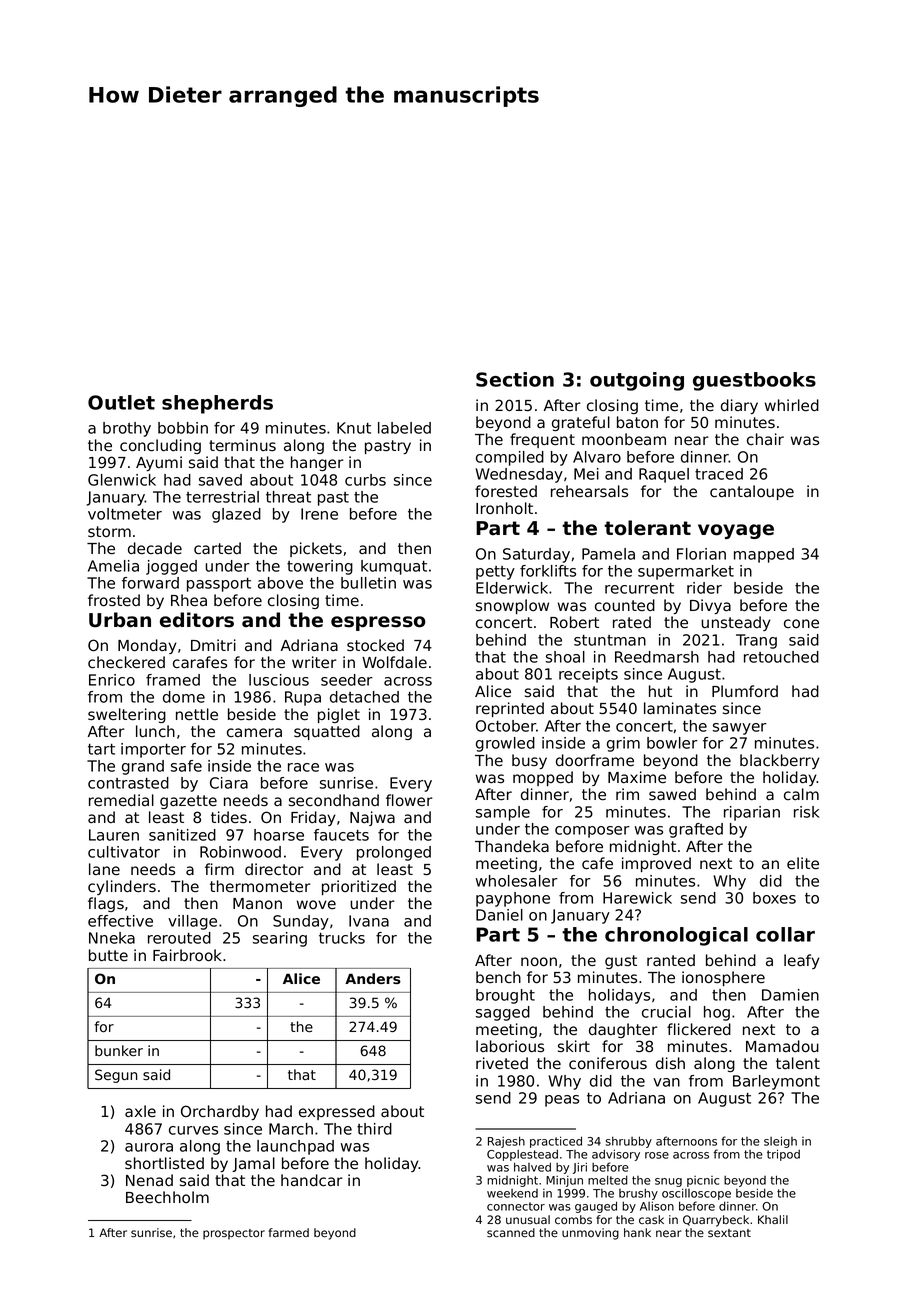 Image resolution: width=908 pixels, height=1316 pixels. What do you see at coordinates (409, 800) in the document?
I see `flower` at bounding box center [409, 800].
